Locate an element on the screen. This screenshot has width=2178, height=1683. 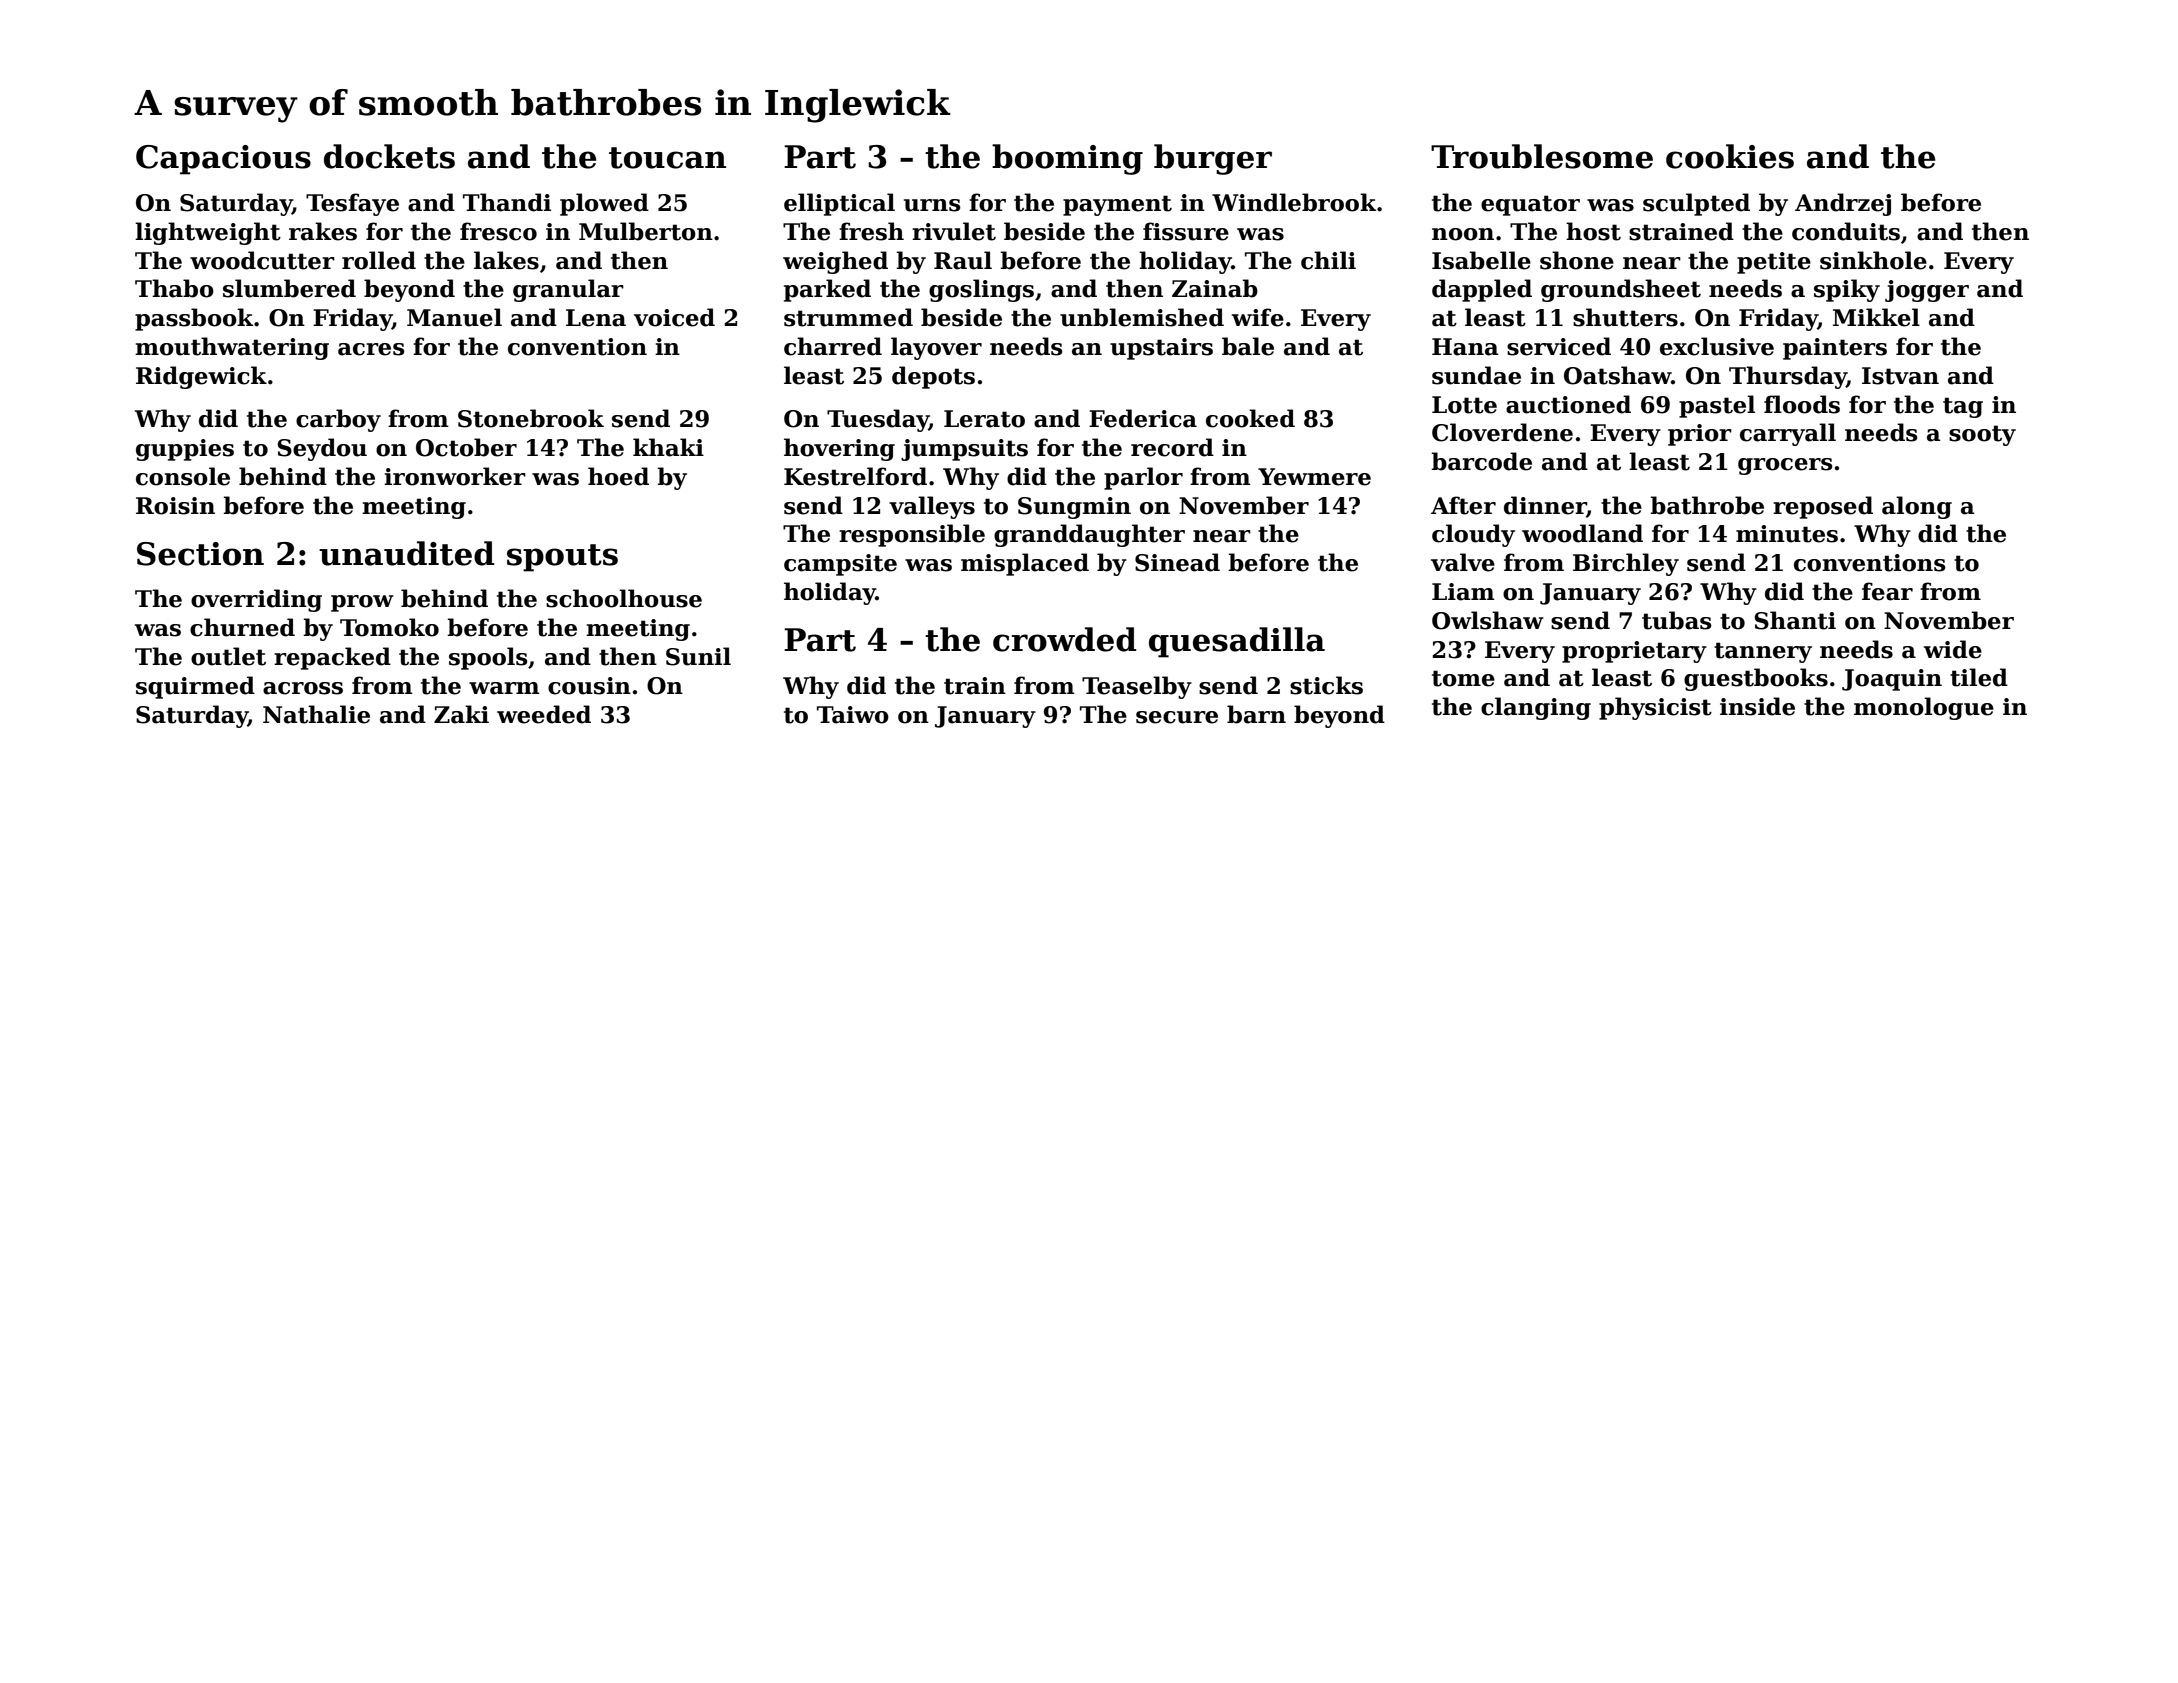
ironworker is located at coordinates (455, 476).
